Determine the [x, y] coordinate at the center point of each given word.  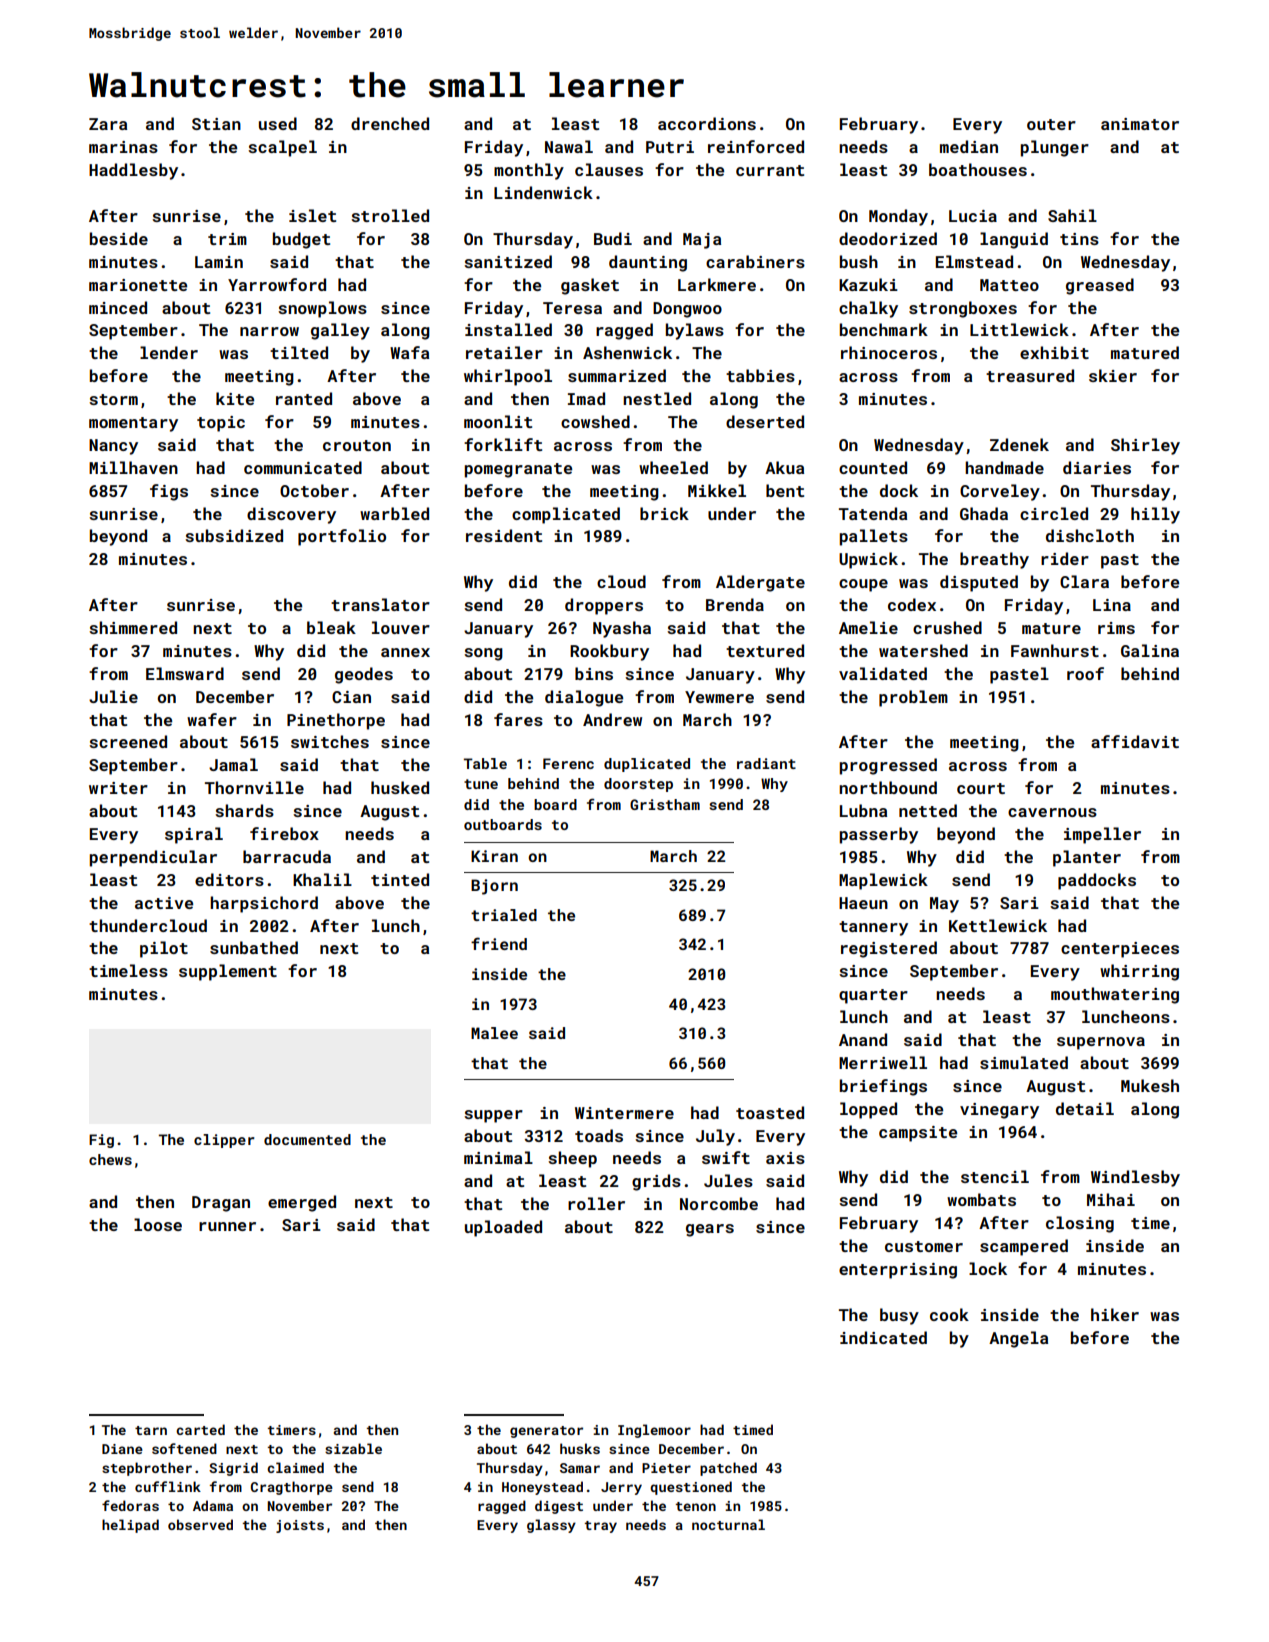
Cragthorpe [292, 1488]
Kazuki [868, 284]
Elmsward [185, 673]
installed [508, 329]
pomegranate [518, 470]
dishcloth [1090, 535]
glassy [551, 1526]
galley [340, 331]
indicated [883, 1337]
